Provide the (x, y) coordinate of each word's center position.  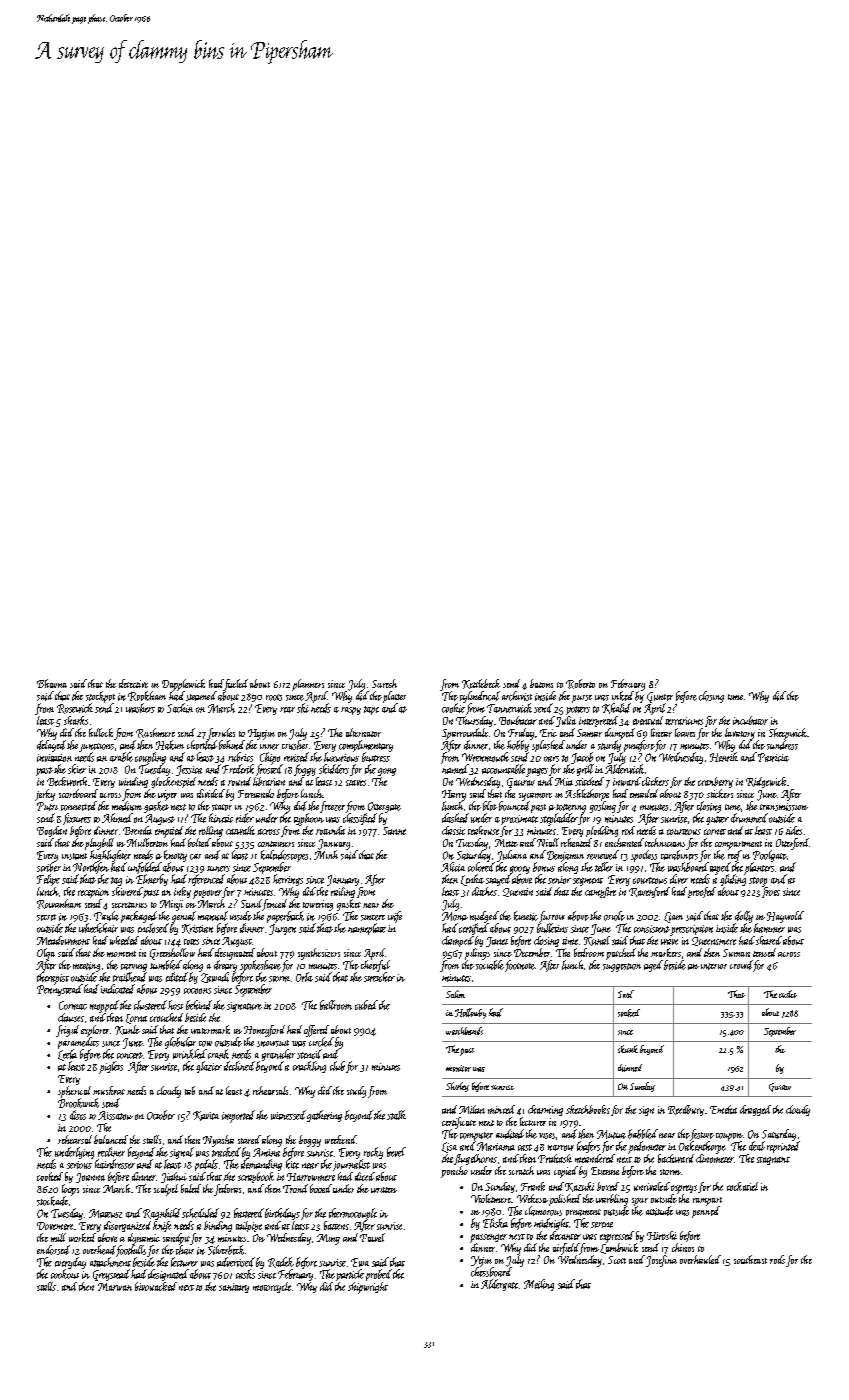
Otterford (792, 844)
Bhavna (52, 683)
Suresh (384, 683)
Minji (171, 905)
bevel (396, 1152)
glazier (209, 1067)
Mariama (496, 1146)
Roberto (580, 684)
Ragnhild (162, 1214)
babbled (643, 1134)
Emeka (723, 1109)
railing (343, 892)
